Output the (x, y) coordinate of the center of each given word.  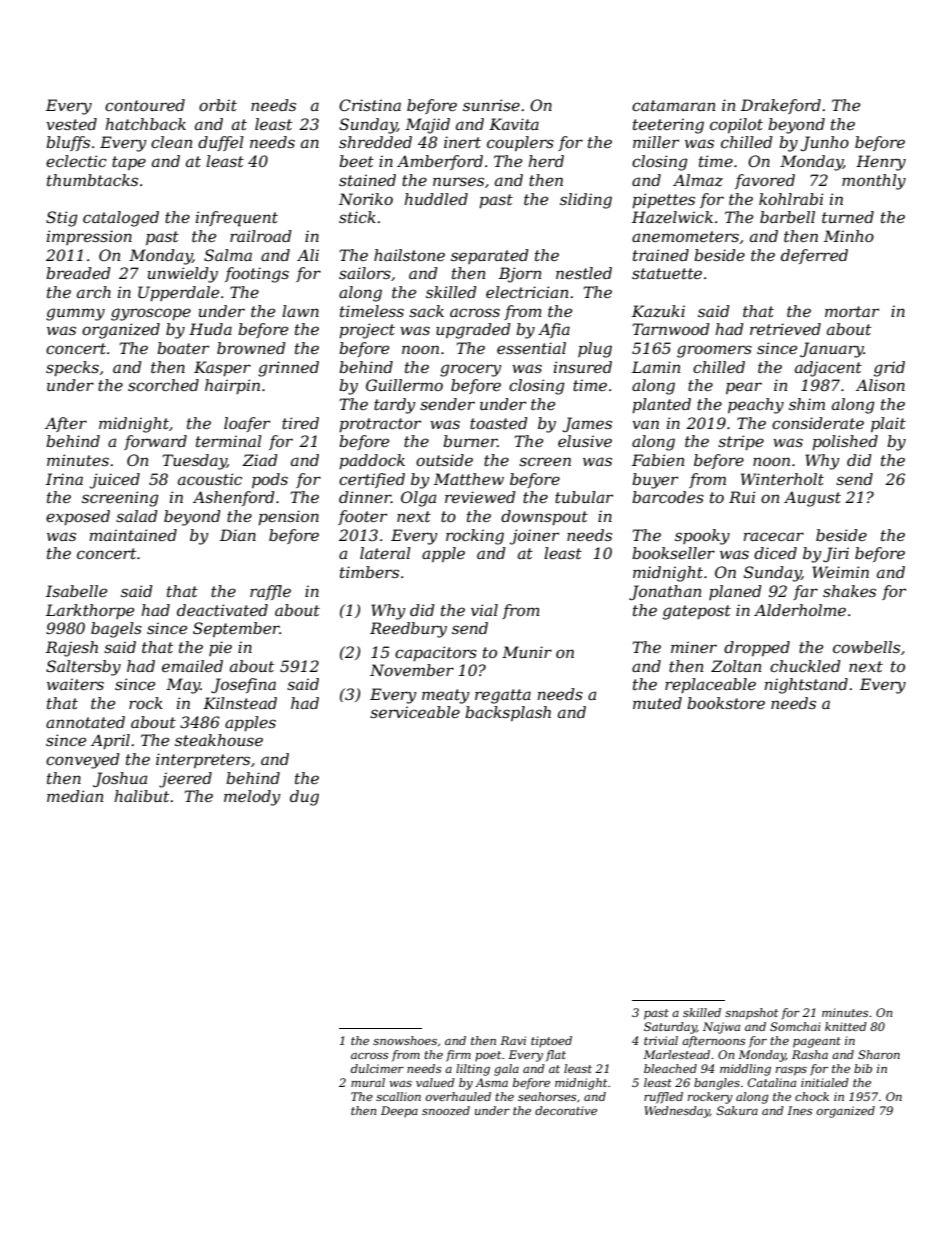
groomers (714, 351)
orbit (218, 105)
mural (368, 1082)
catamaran (673, 105)
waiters (75, 684)
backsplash (508, 713)
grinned (288, 369)
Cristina (370, 105)
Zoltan (736, 666)
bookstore (726, 703)
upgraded (473, 331)
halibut (141, 796)
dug (304, 798)
